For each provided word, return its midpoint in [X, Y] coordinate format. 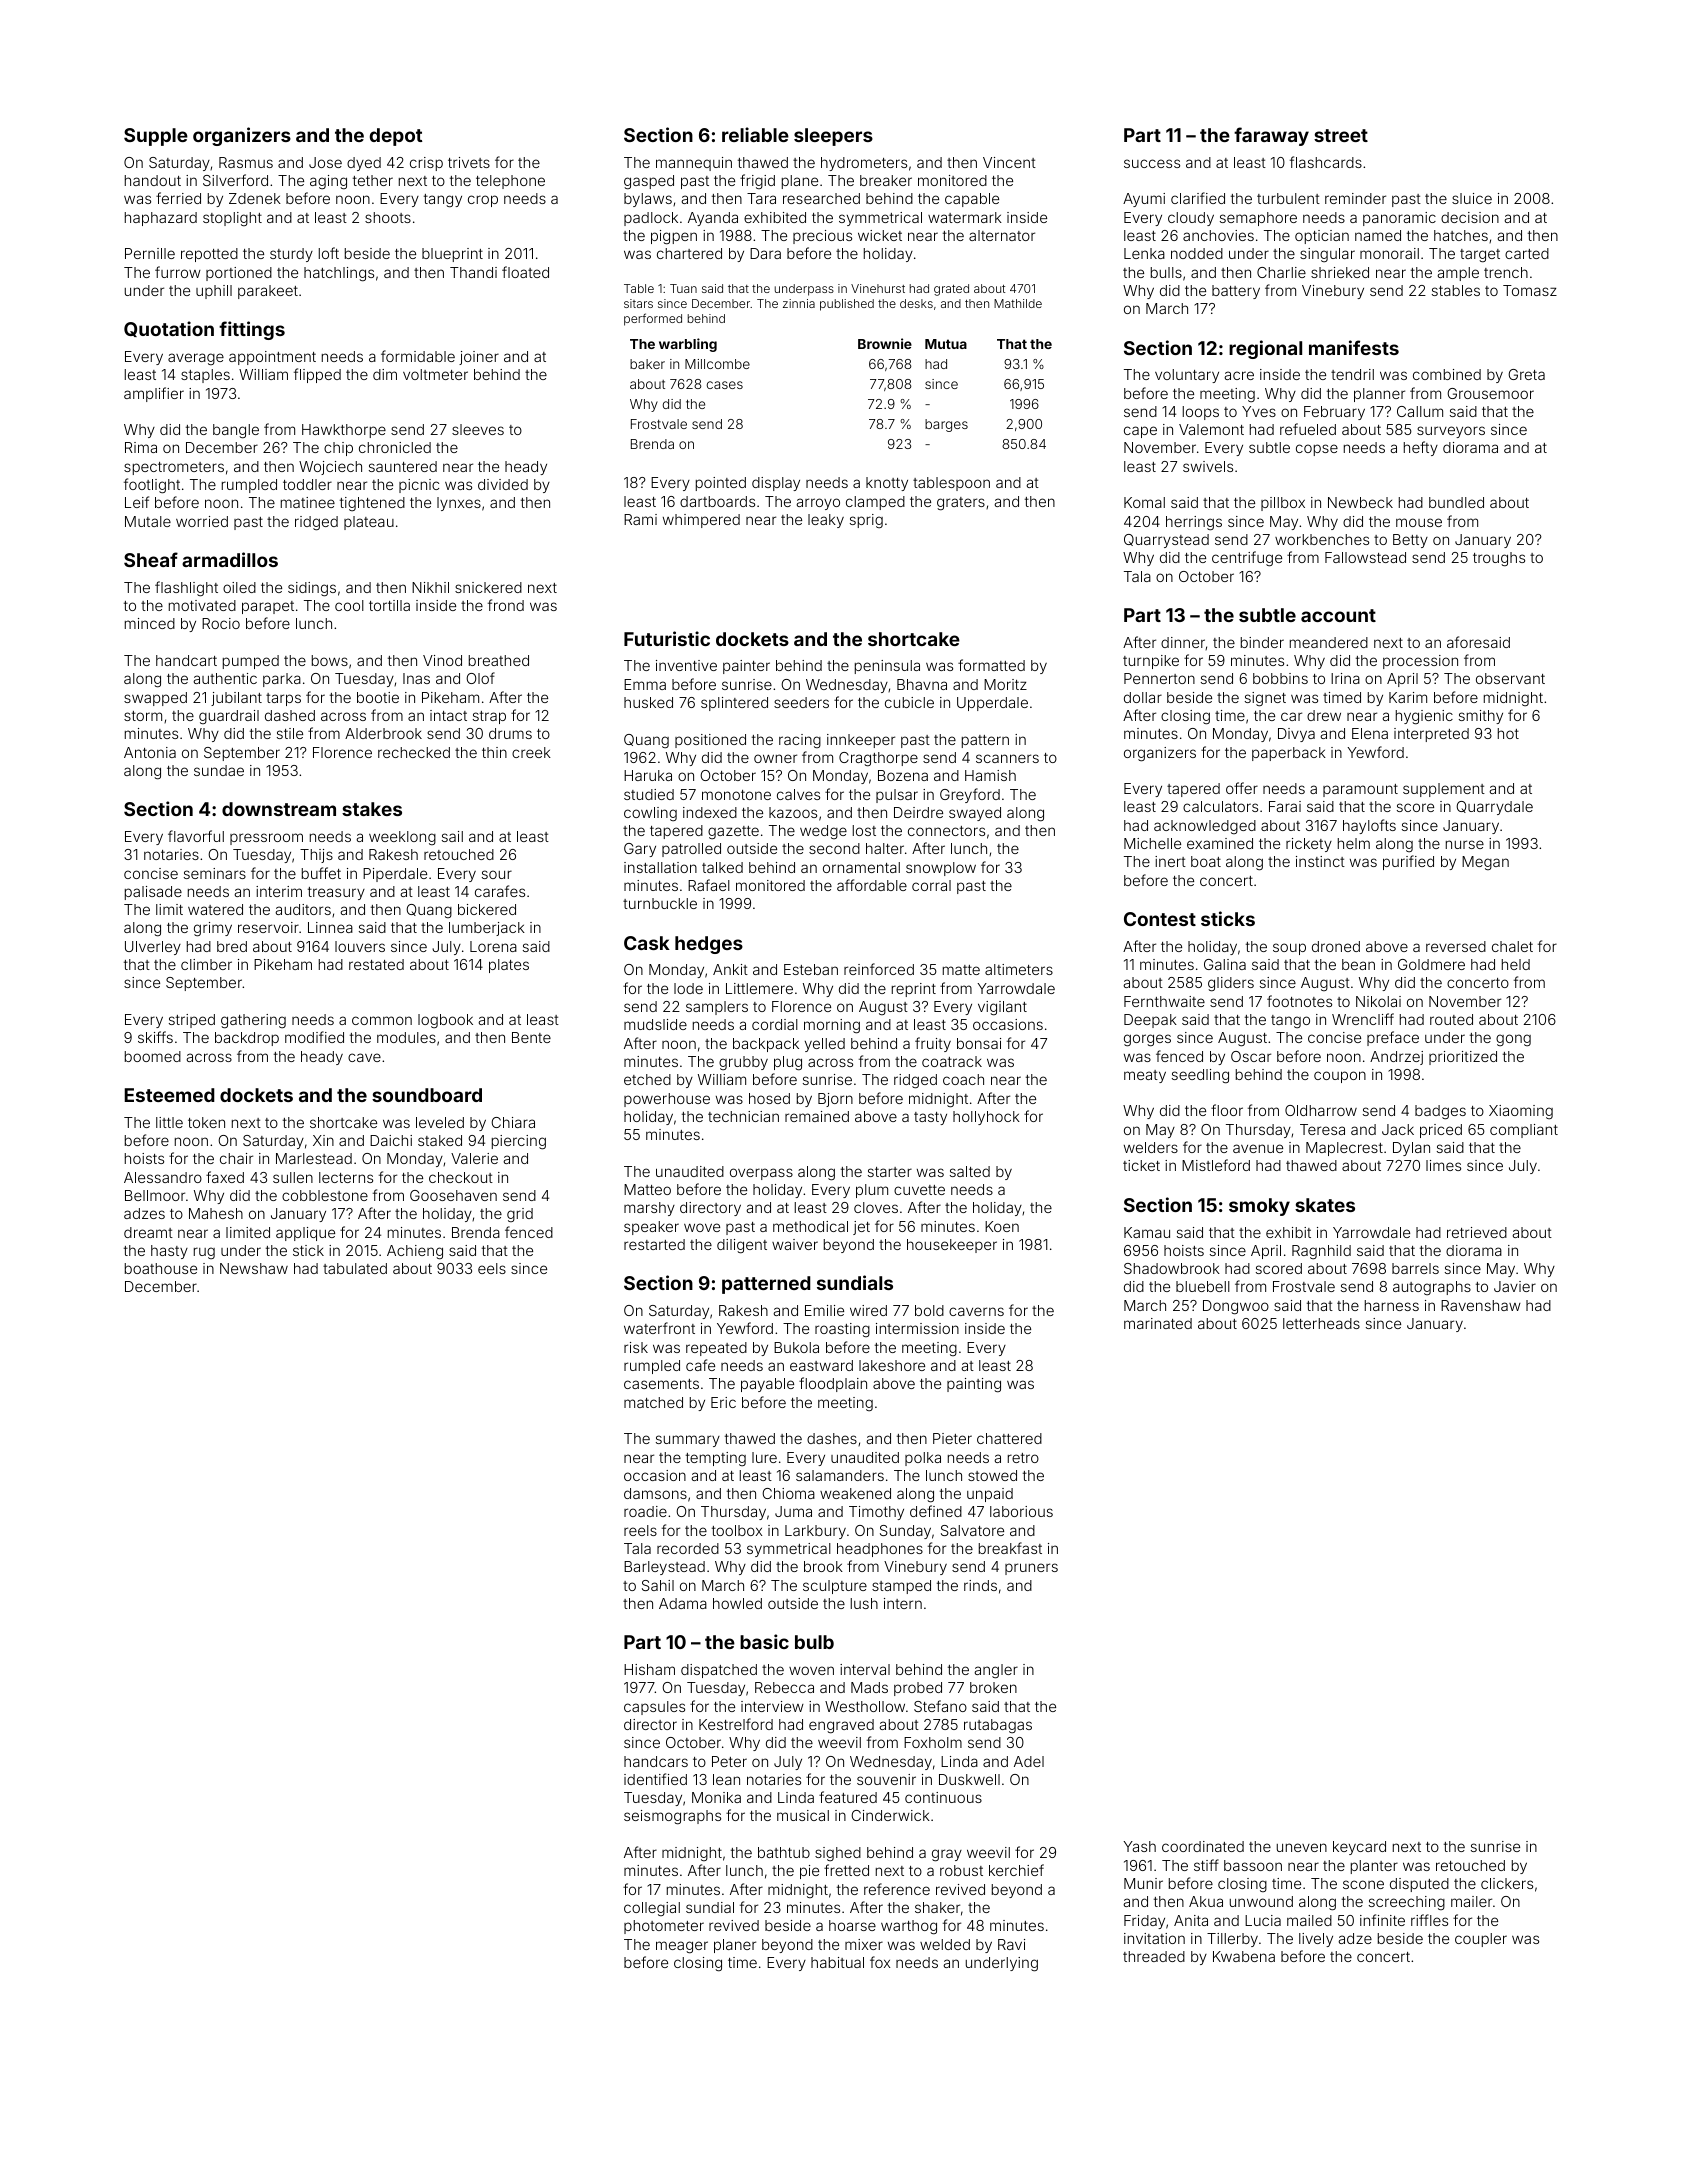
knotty [887, 484]
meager [682, 1947]
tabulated [355, 1268]
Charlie [1281, 272]
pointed [721, 484]
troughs [1499, 559]
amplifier [154, 394]
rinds [980, 1585]
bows [330, 660]
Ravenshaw [1481, 1305]
